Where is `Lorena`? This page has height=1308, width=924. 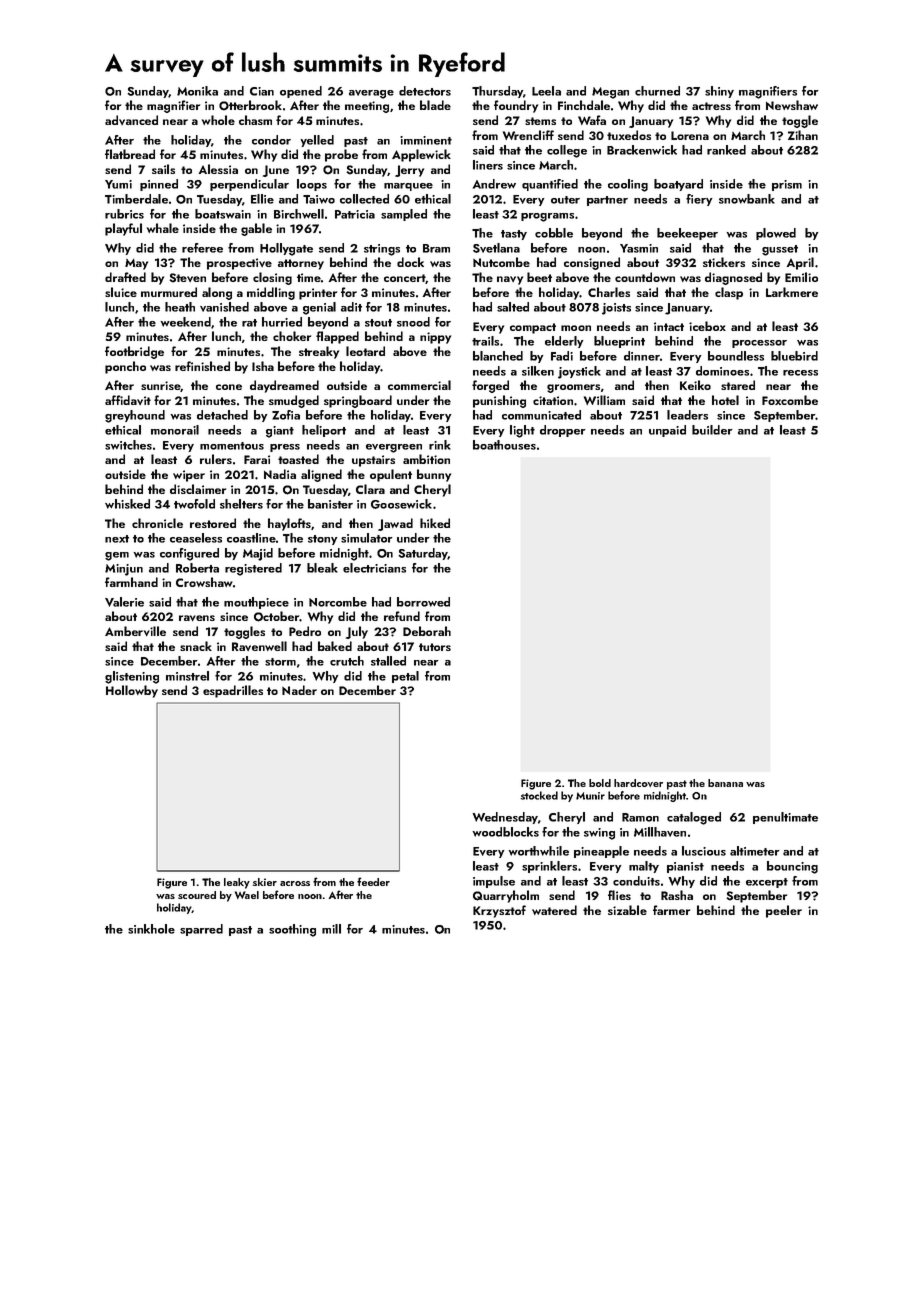 Lorena is located at coordinates (690, 135).
